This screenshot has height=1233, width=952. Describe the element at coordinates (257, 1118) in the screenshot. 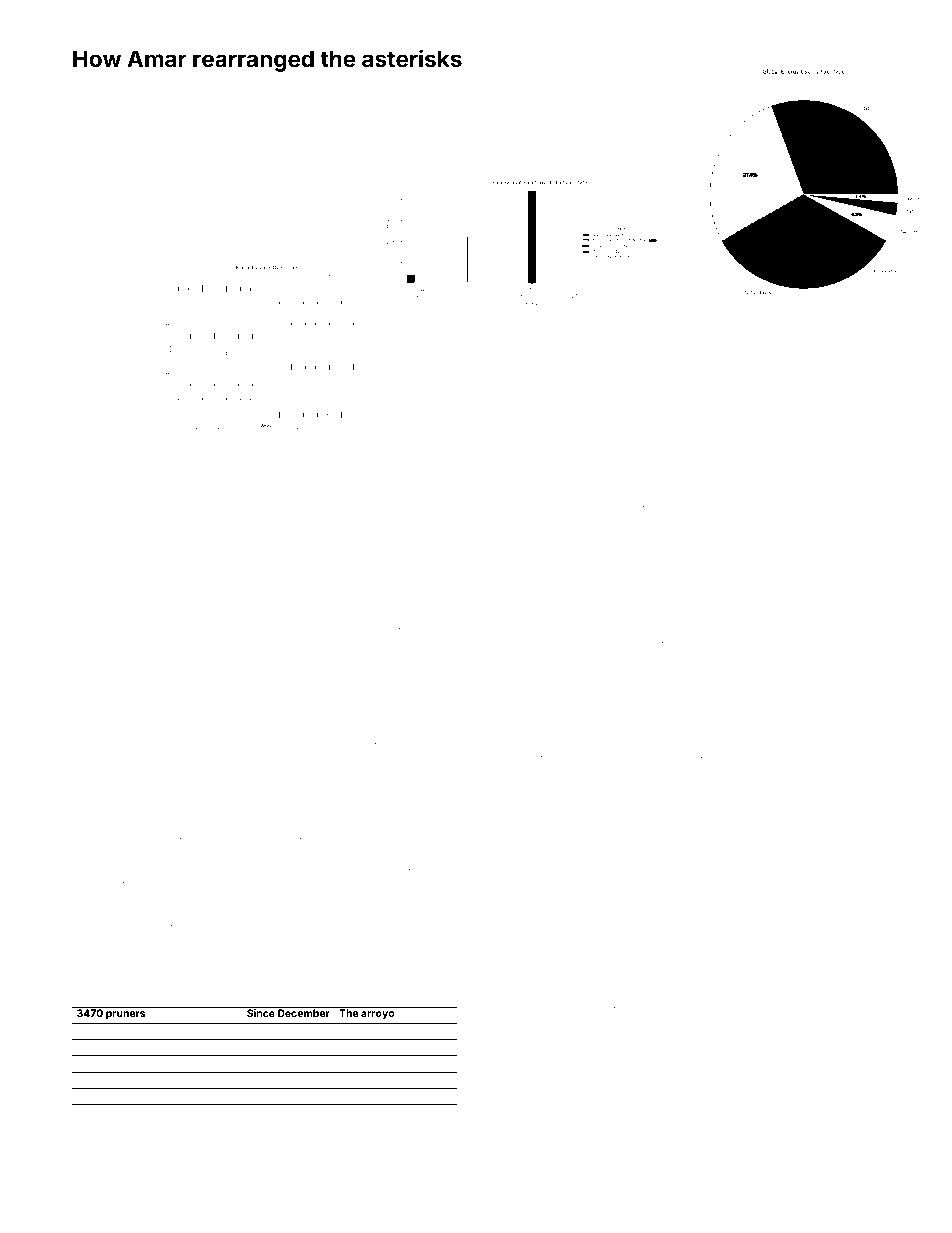

I see `screened` at that location.
